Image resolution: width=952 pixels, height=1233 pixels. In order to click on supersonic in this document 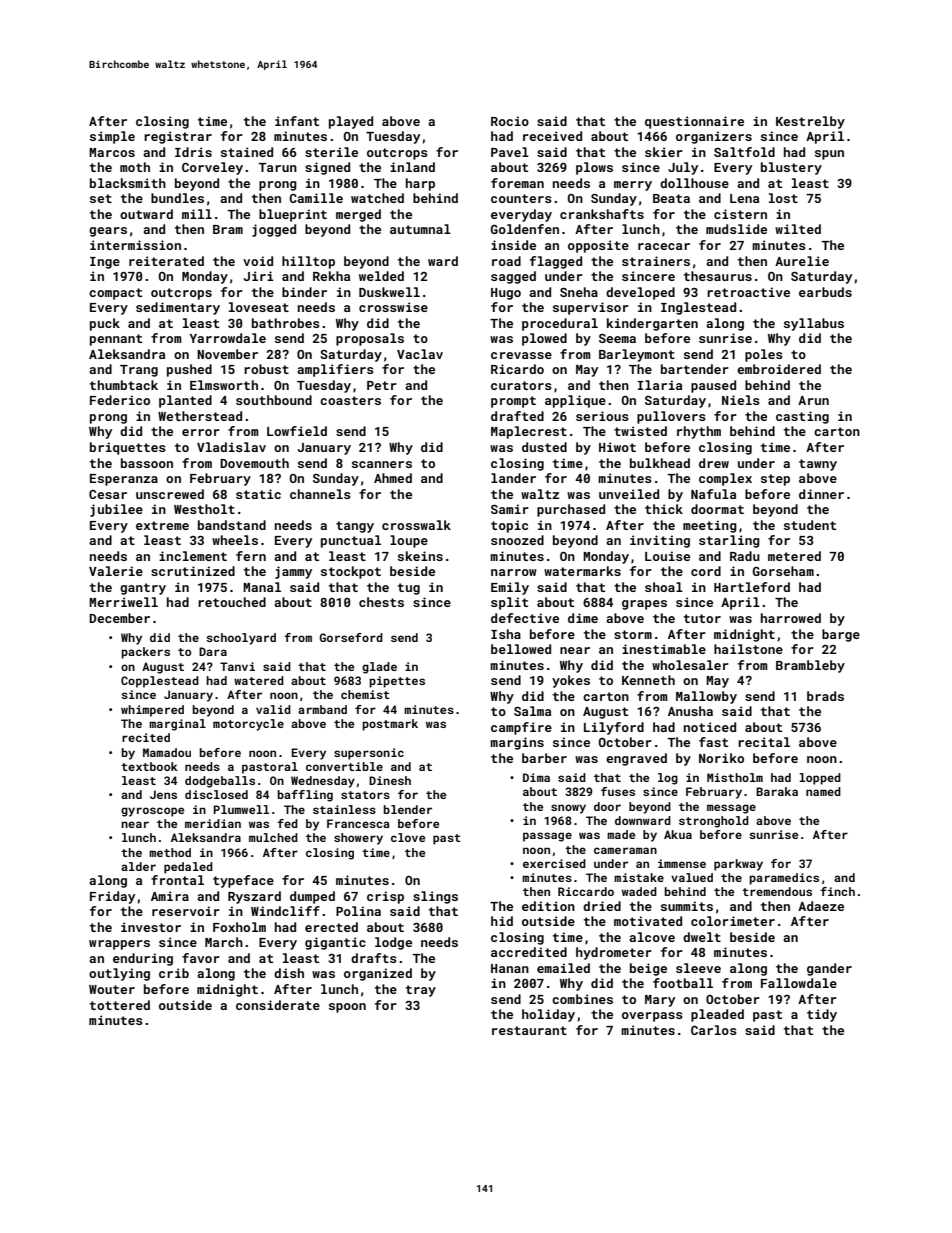, I will do `click(369, 754)`.
